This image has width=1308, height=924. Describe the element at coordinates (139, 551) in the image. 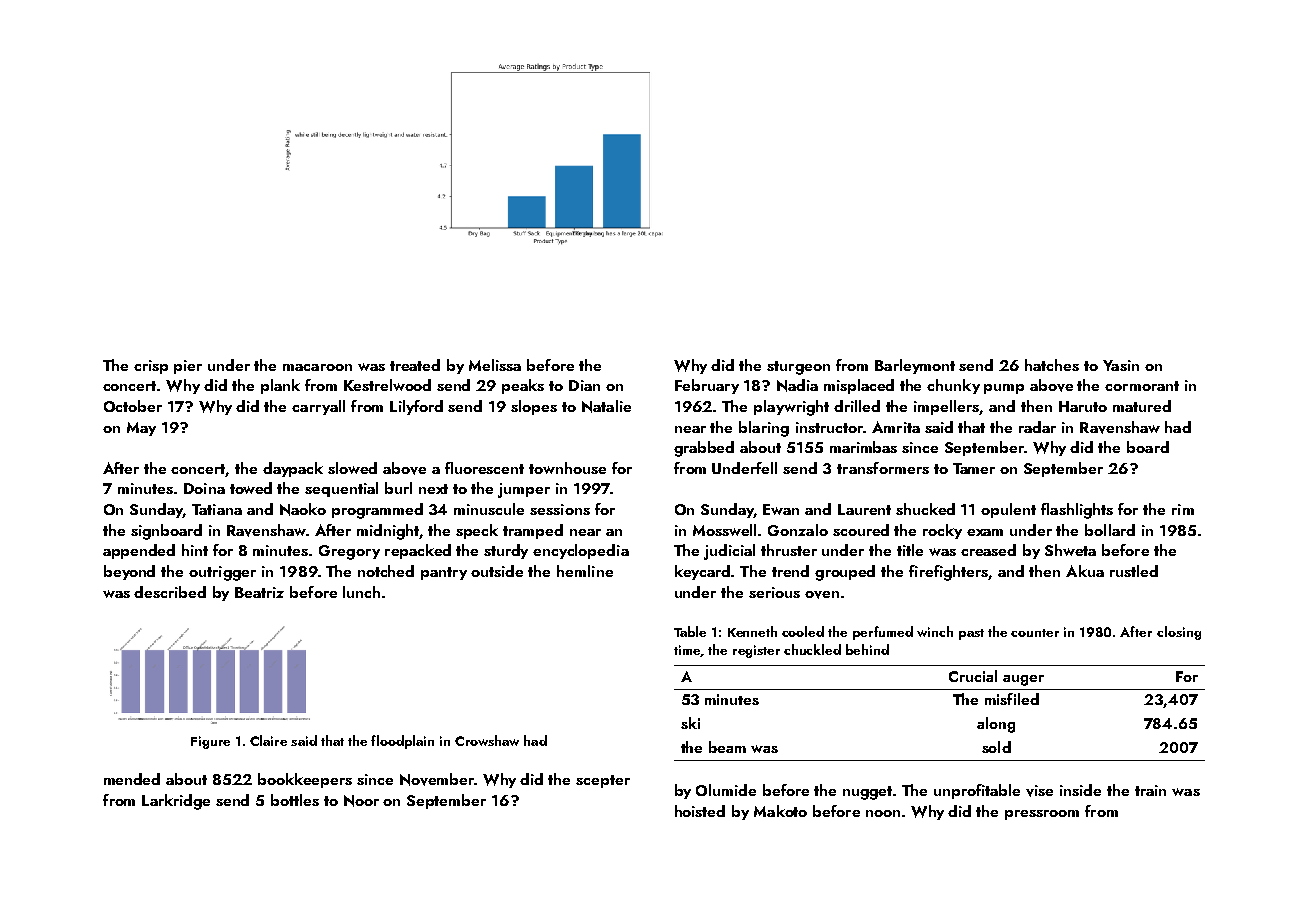

I see `appended` at that location.
